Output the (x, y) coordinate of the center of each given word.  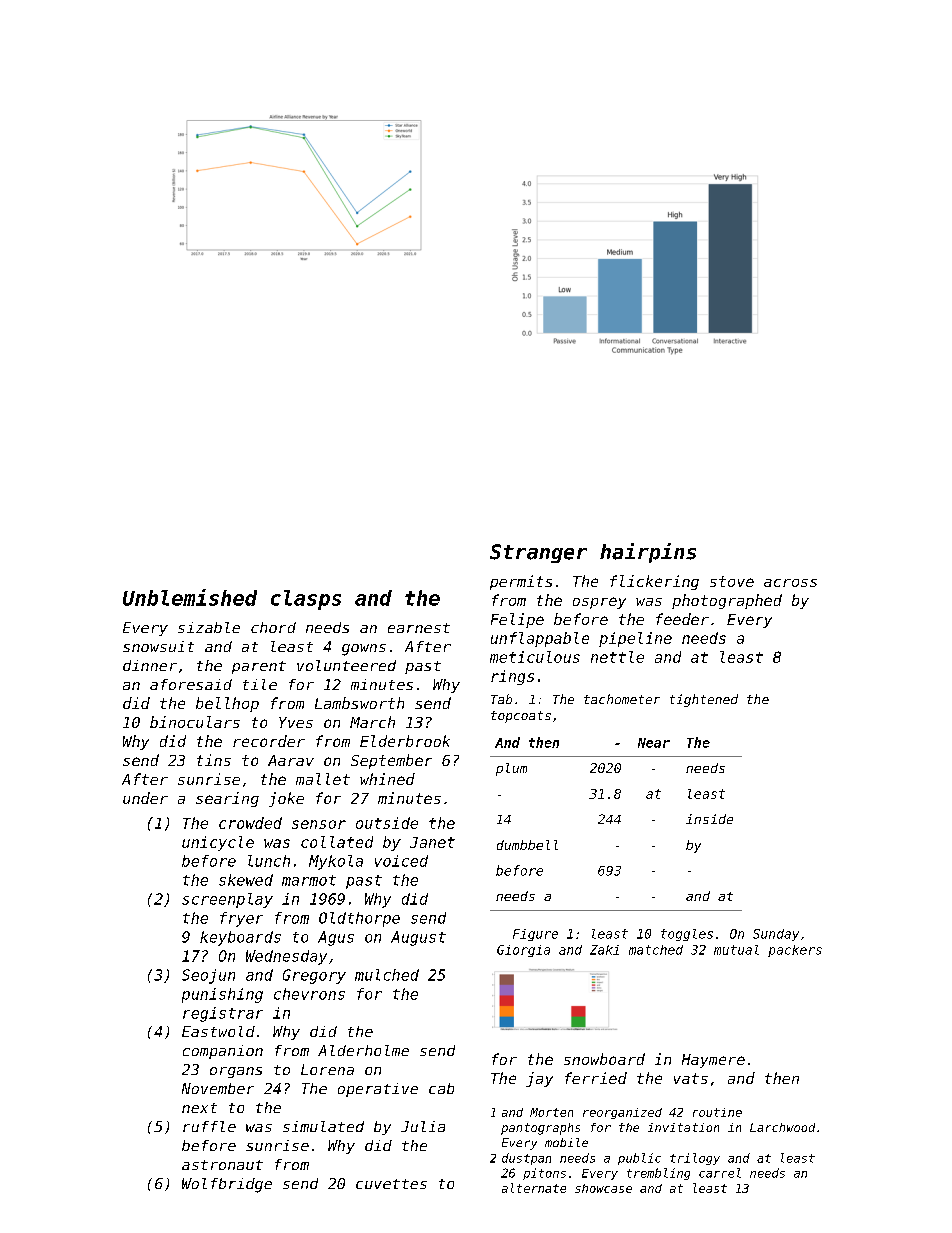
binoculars (195, 722)
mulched (387, 975)
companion (223, 1052)
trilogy (695, 1159)
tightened (704, 700)
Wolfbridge (227, 1185)
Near (654, 743)
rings (512, 677)
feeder (682, 619)
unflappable (540, 639)
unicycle (218, 843)
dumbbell (527, 845)
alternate (534, 1188)
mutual (736, 950)
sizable (209, 627)
